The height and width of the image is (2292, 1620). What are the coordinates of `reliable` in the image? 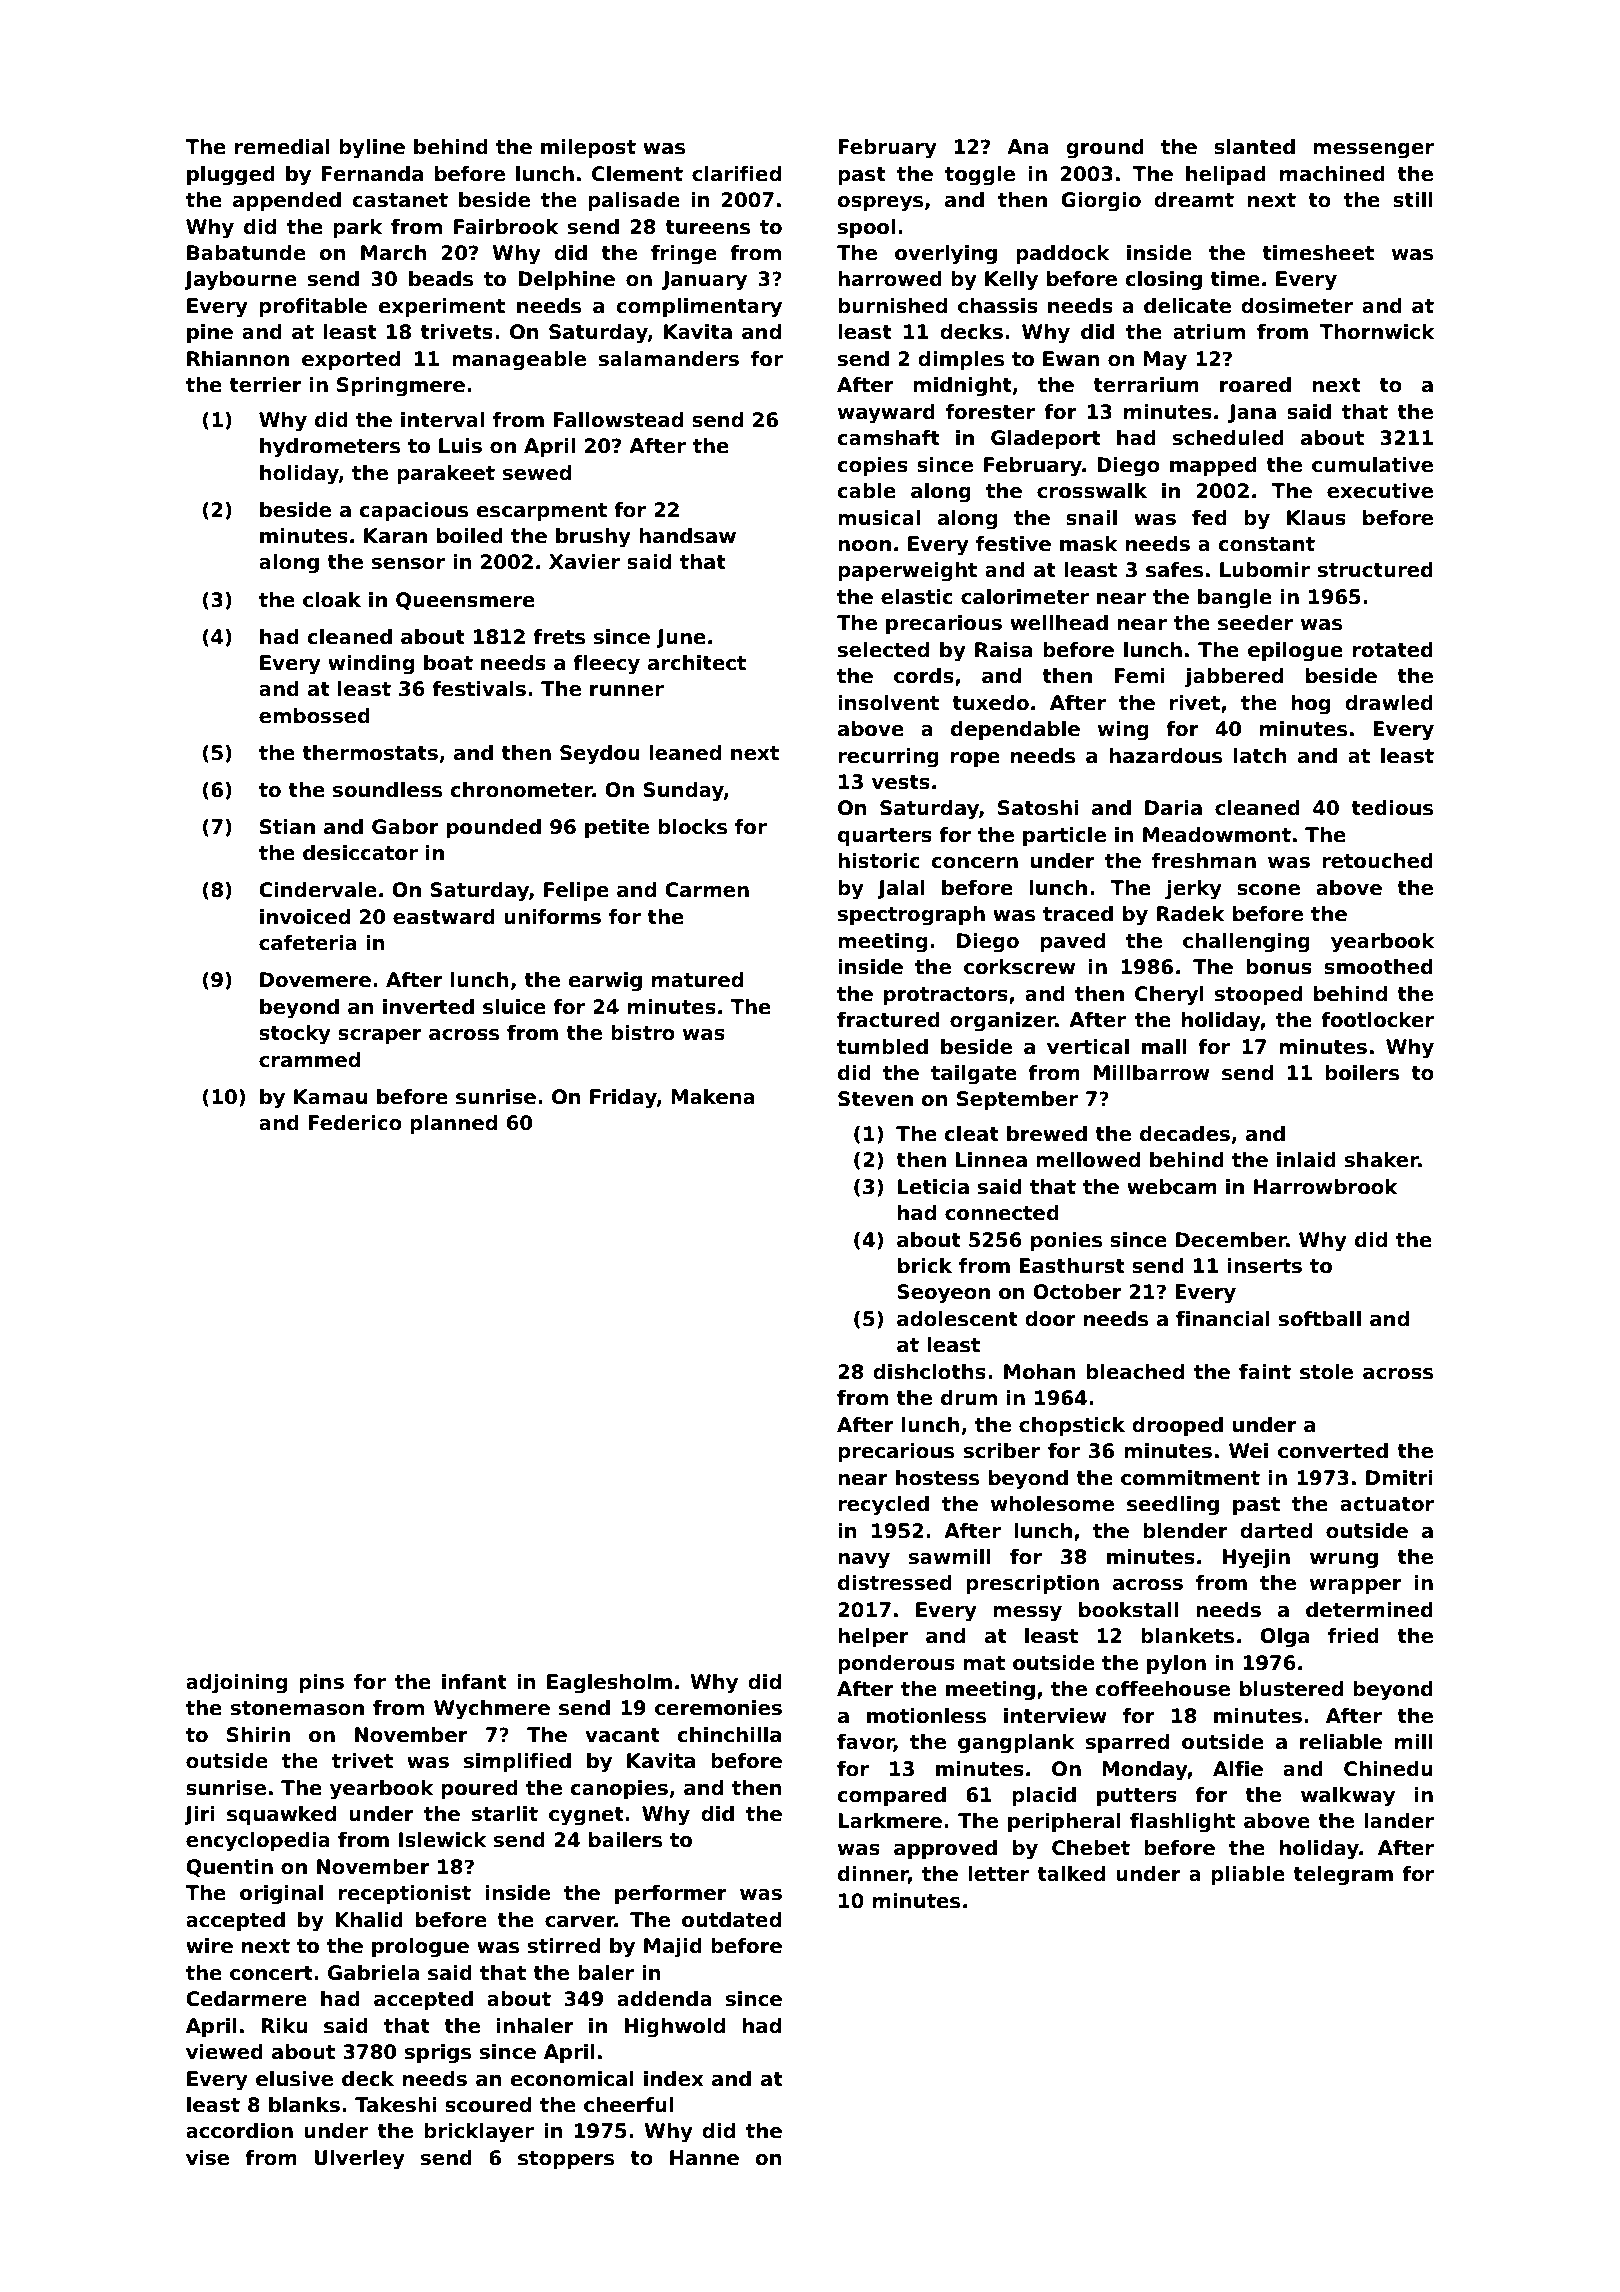 It's located at (1341, 1742).
